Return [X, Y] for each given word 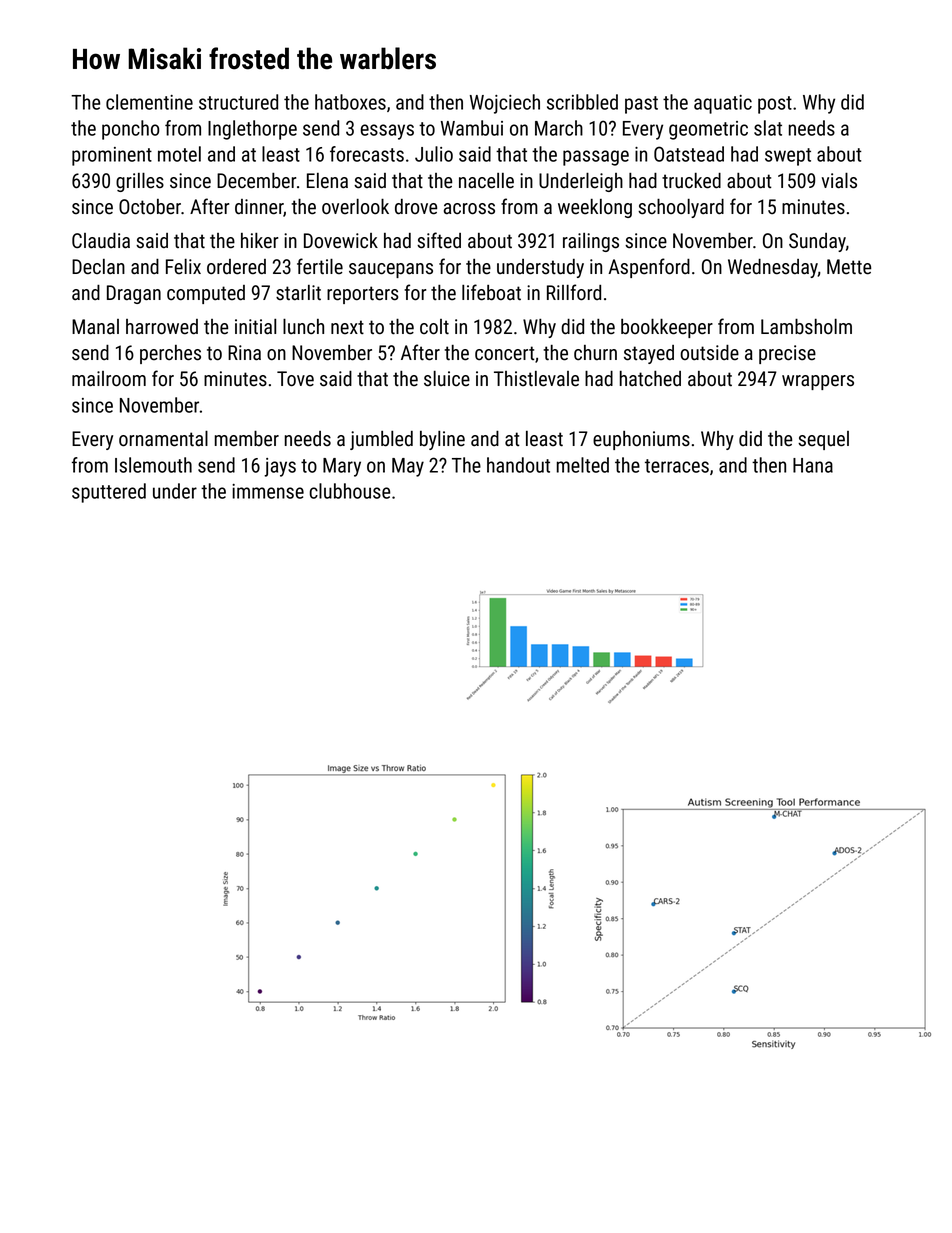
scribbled [582, 102]
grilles [140, 182]
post [775, 105]
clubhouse [350, 491]
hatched [650, 379]
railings [591, 242]
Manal [95, 327]
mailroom [109, 379]
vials [839, 181]
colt [434, 327]
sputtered [109, 493]
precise [787, 354]
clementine [149, 102]
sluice [447, 379]
